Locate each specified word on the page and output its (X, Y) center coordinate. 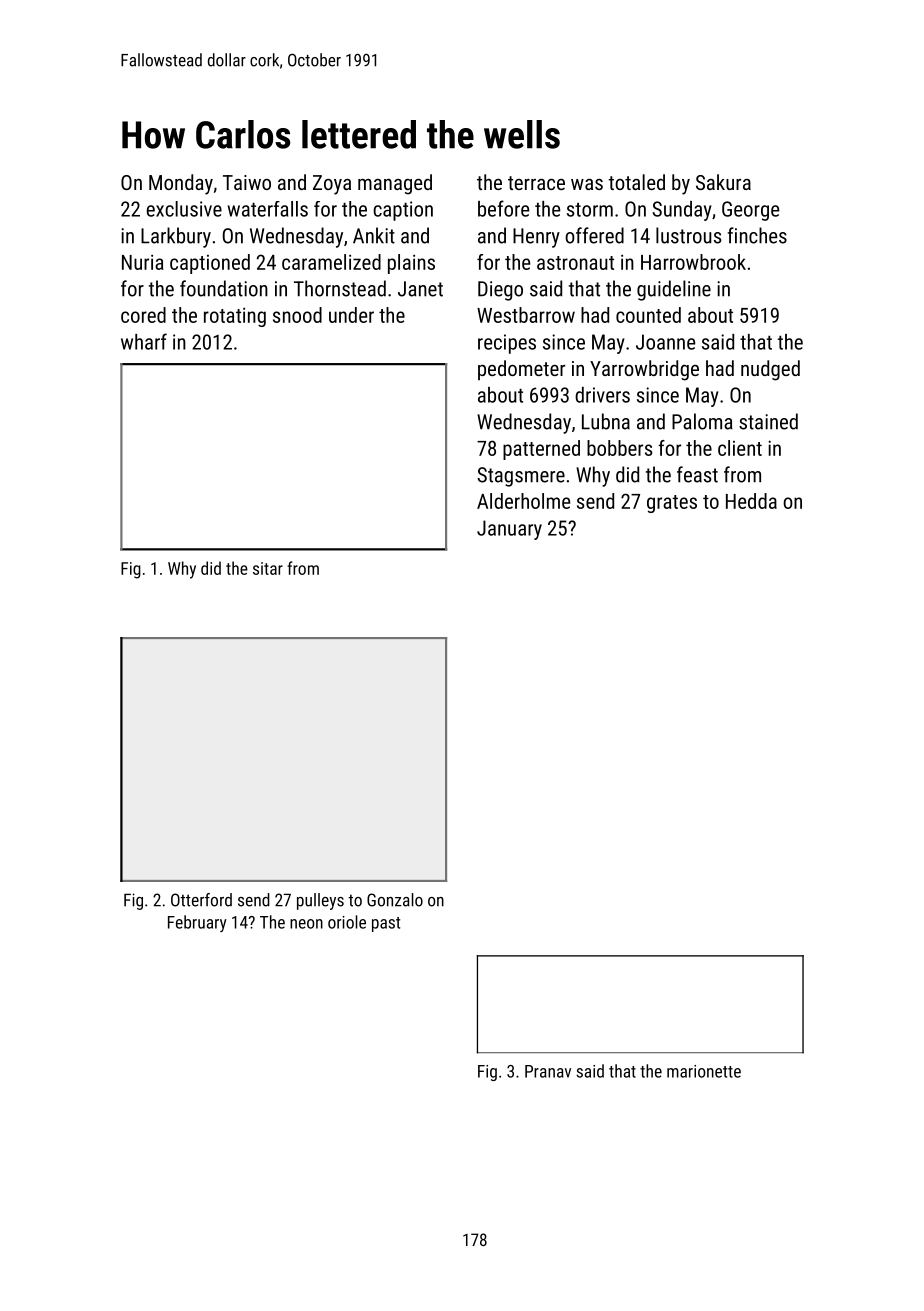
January (509, 530)
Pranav (548, 1071)
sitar (268, 568)
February (197, 923)
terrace (536, 183)
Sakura (723, 182)
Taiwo (247, 182)
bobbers (620, 448)
